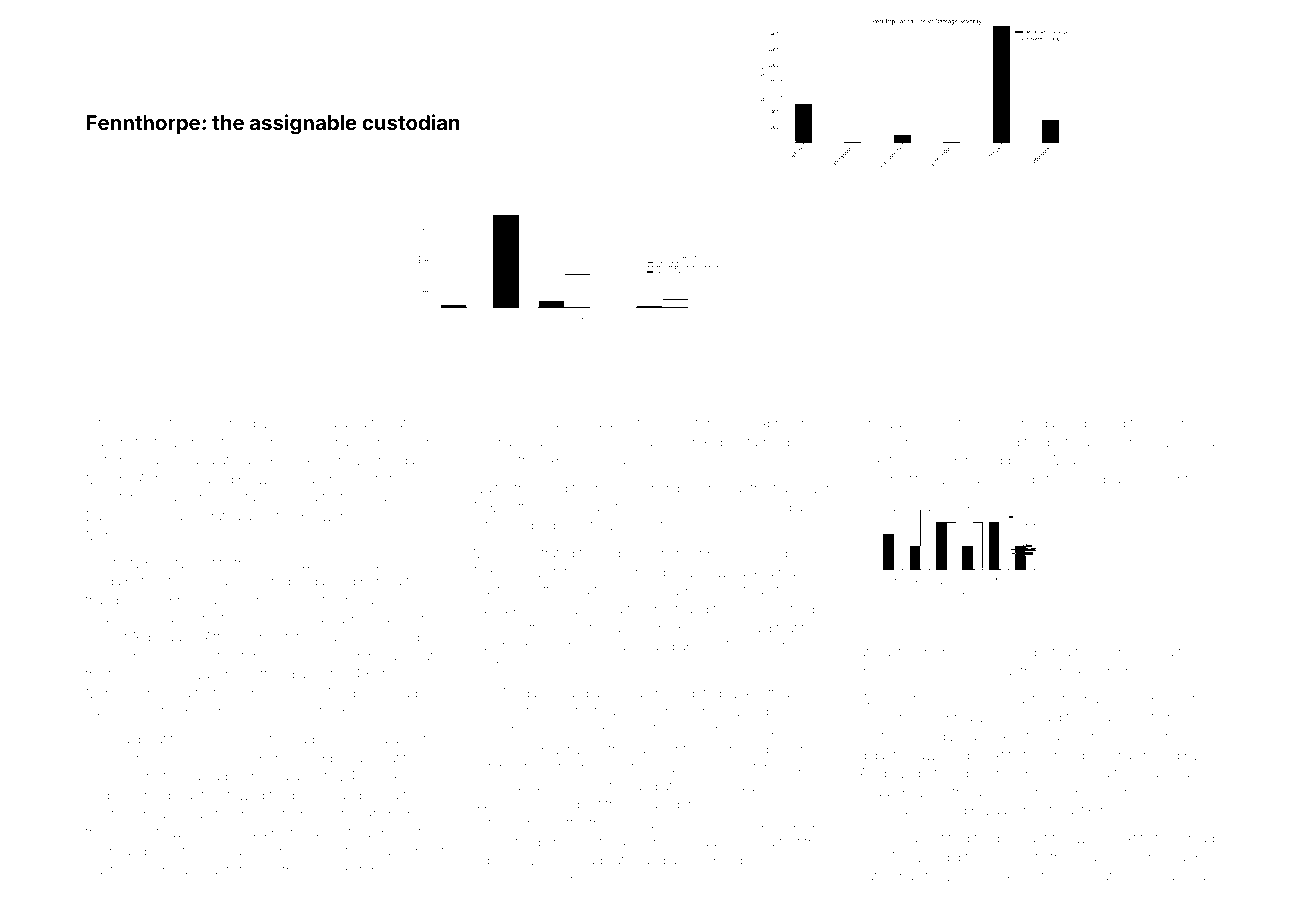  What do you see at coordinates (1105, 672) in the page?
I see `keychain` at bounding box center [1105, 672].
